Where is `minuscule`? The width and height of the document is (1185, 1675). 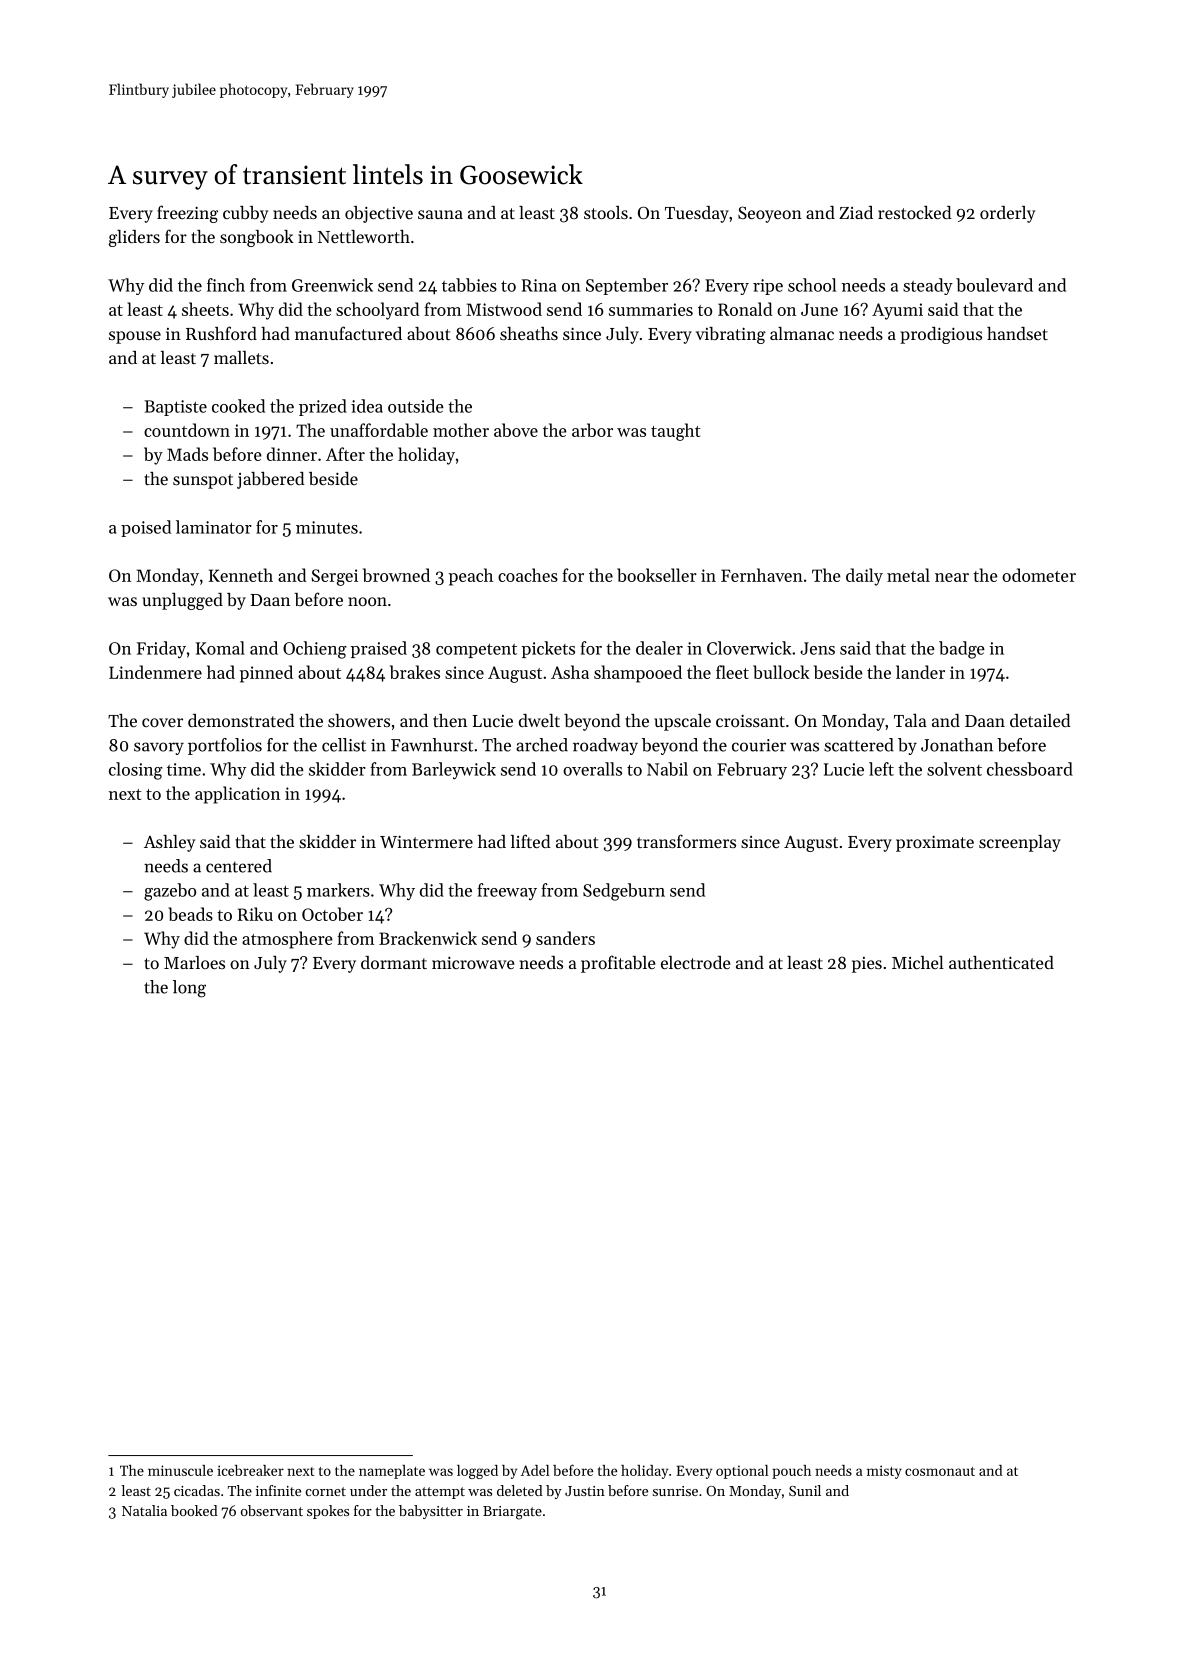 minuscule is located at coordinates (180, 1470).
